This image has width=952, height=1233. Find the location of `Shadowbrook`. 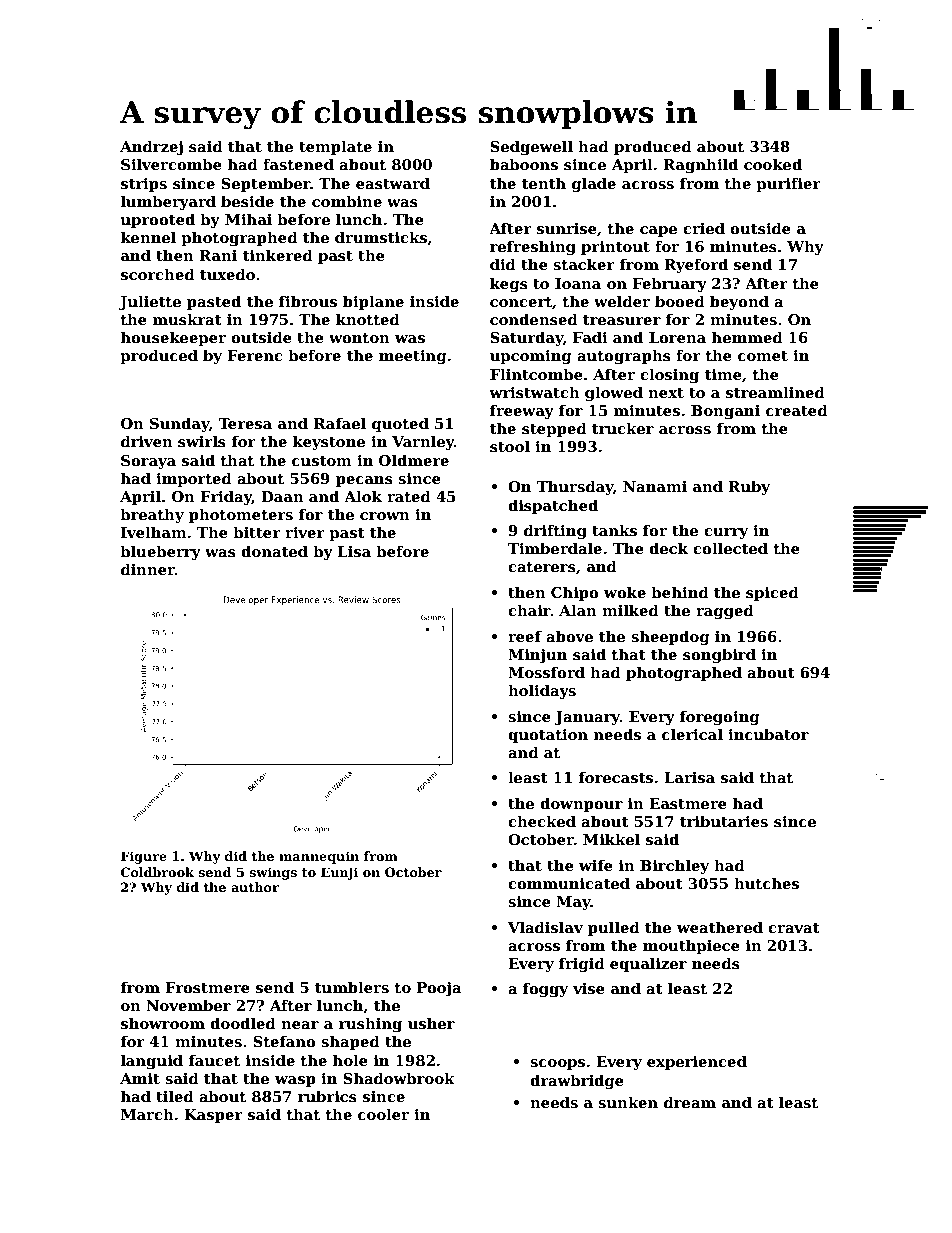

Shadowbrook is located at coordinates (399, 1078).
